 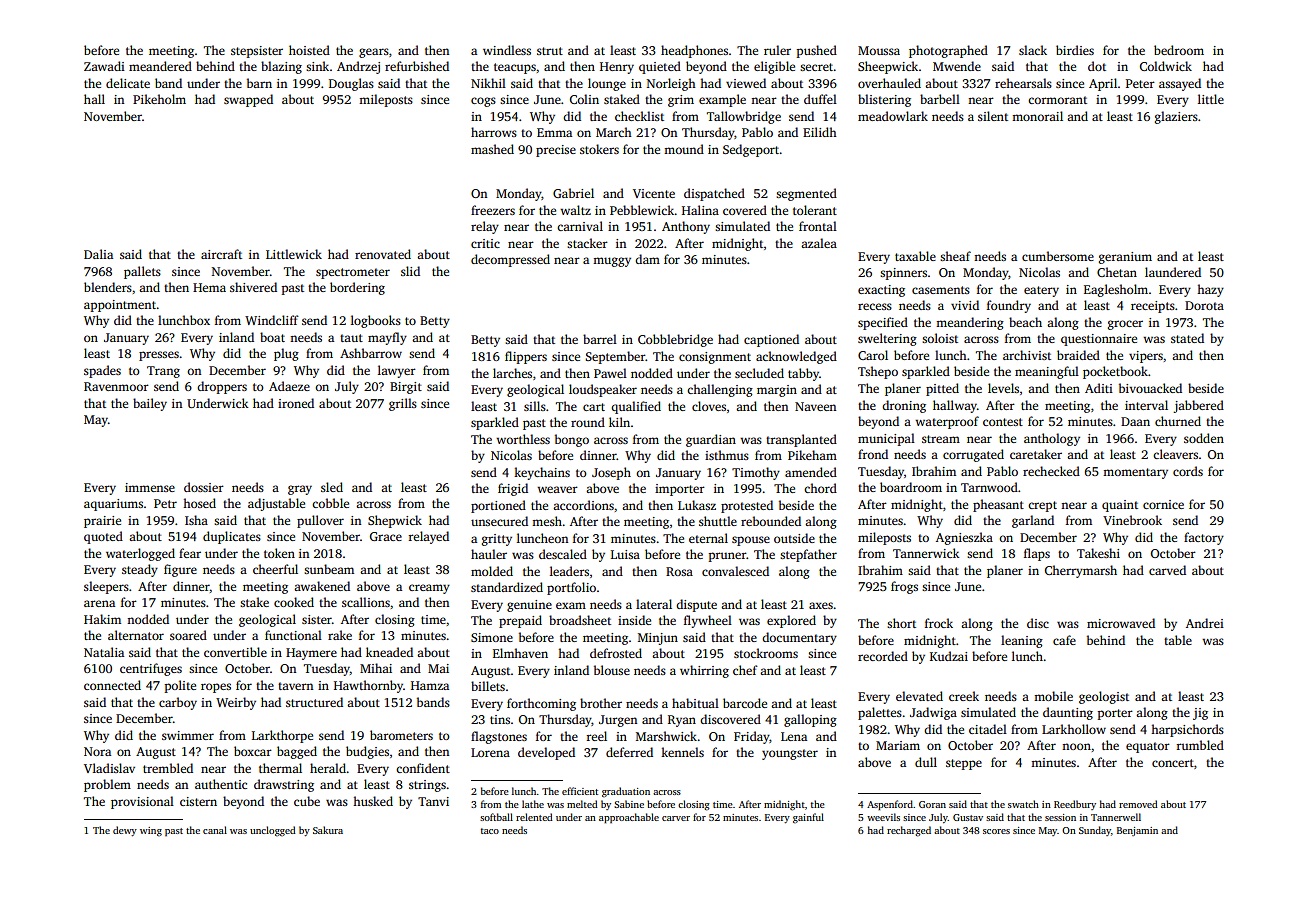 I want to click on Sunday, so click(x=1095, y=831).
